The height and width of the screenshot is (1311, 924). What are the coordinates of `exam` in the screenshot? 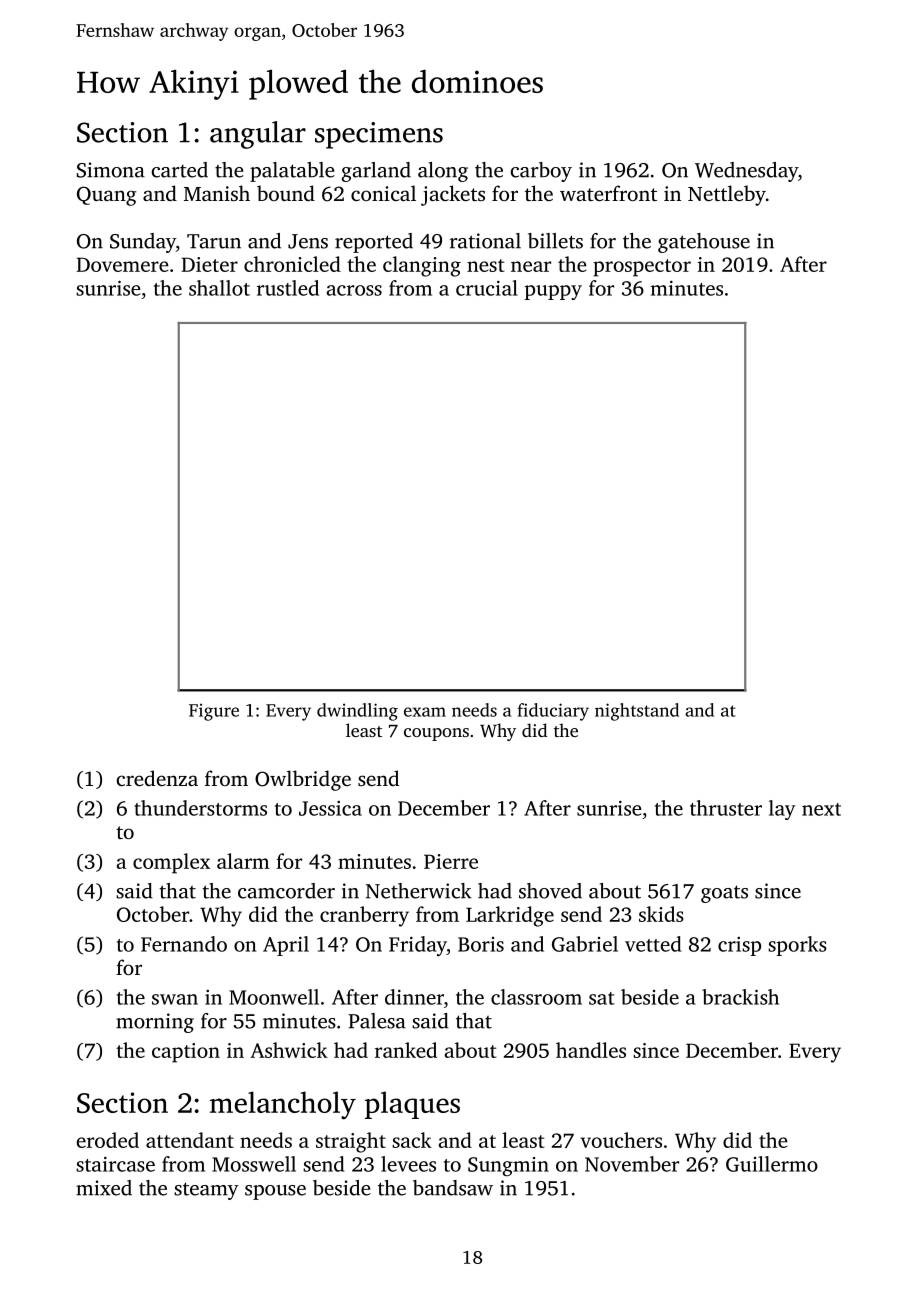 It's located at (425, 712).
